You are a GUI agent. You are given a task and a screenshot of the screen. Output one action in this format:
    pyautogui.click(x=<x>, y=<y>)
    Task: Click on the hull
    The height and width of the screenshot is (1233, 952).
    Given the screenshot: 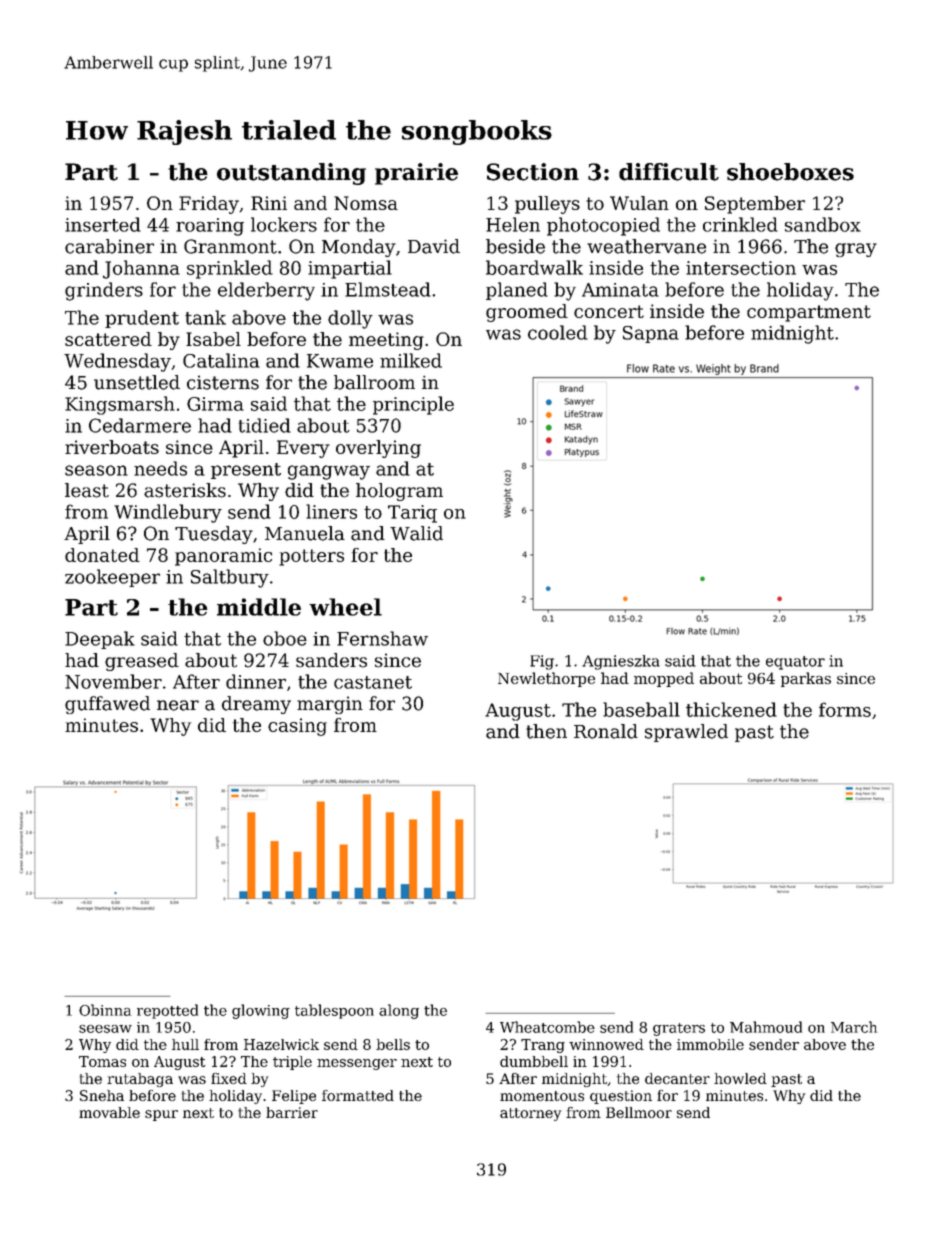 What is the action you would take?
    pyautogui.click(x=185, y=1044)
